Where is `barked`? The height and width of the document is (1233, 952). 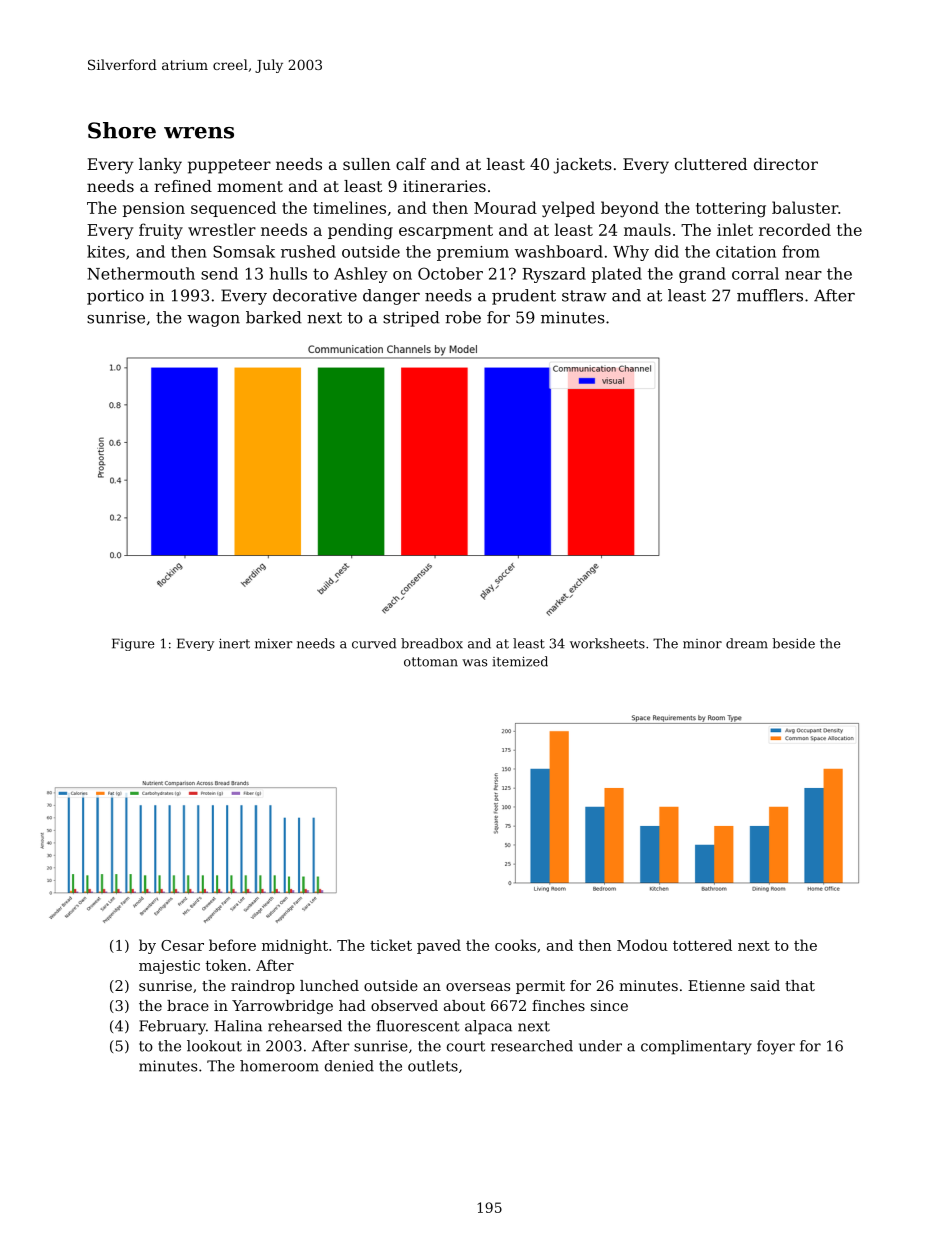
barked is located at coordinates (274, 317).
